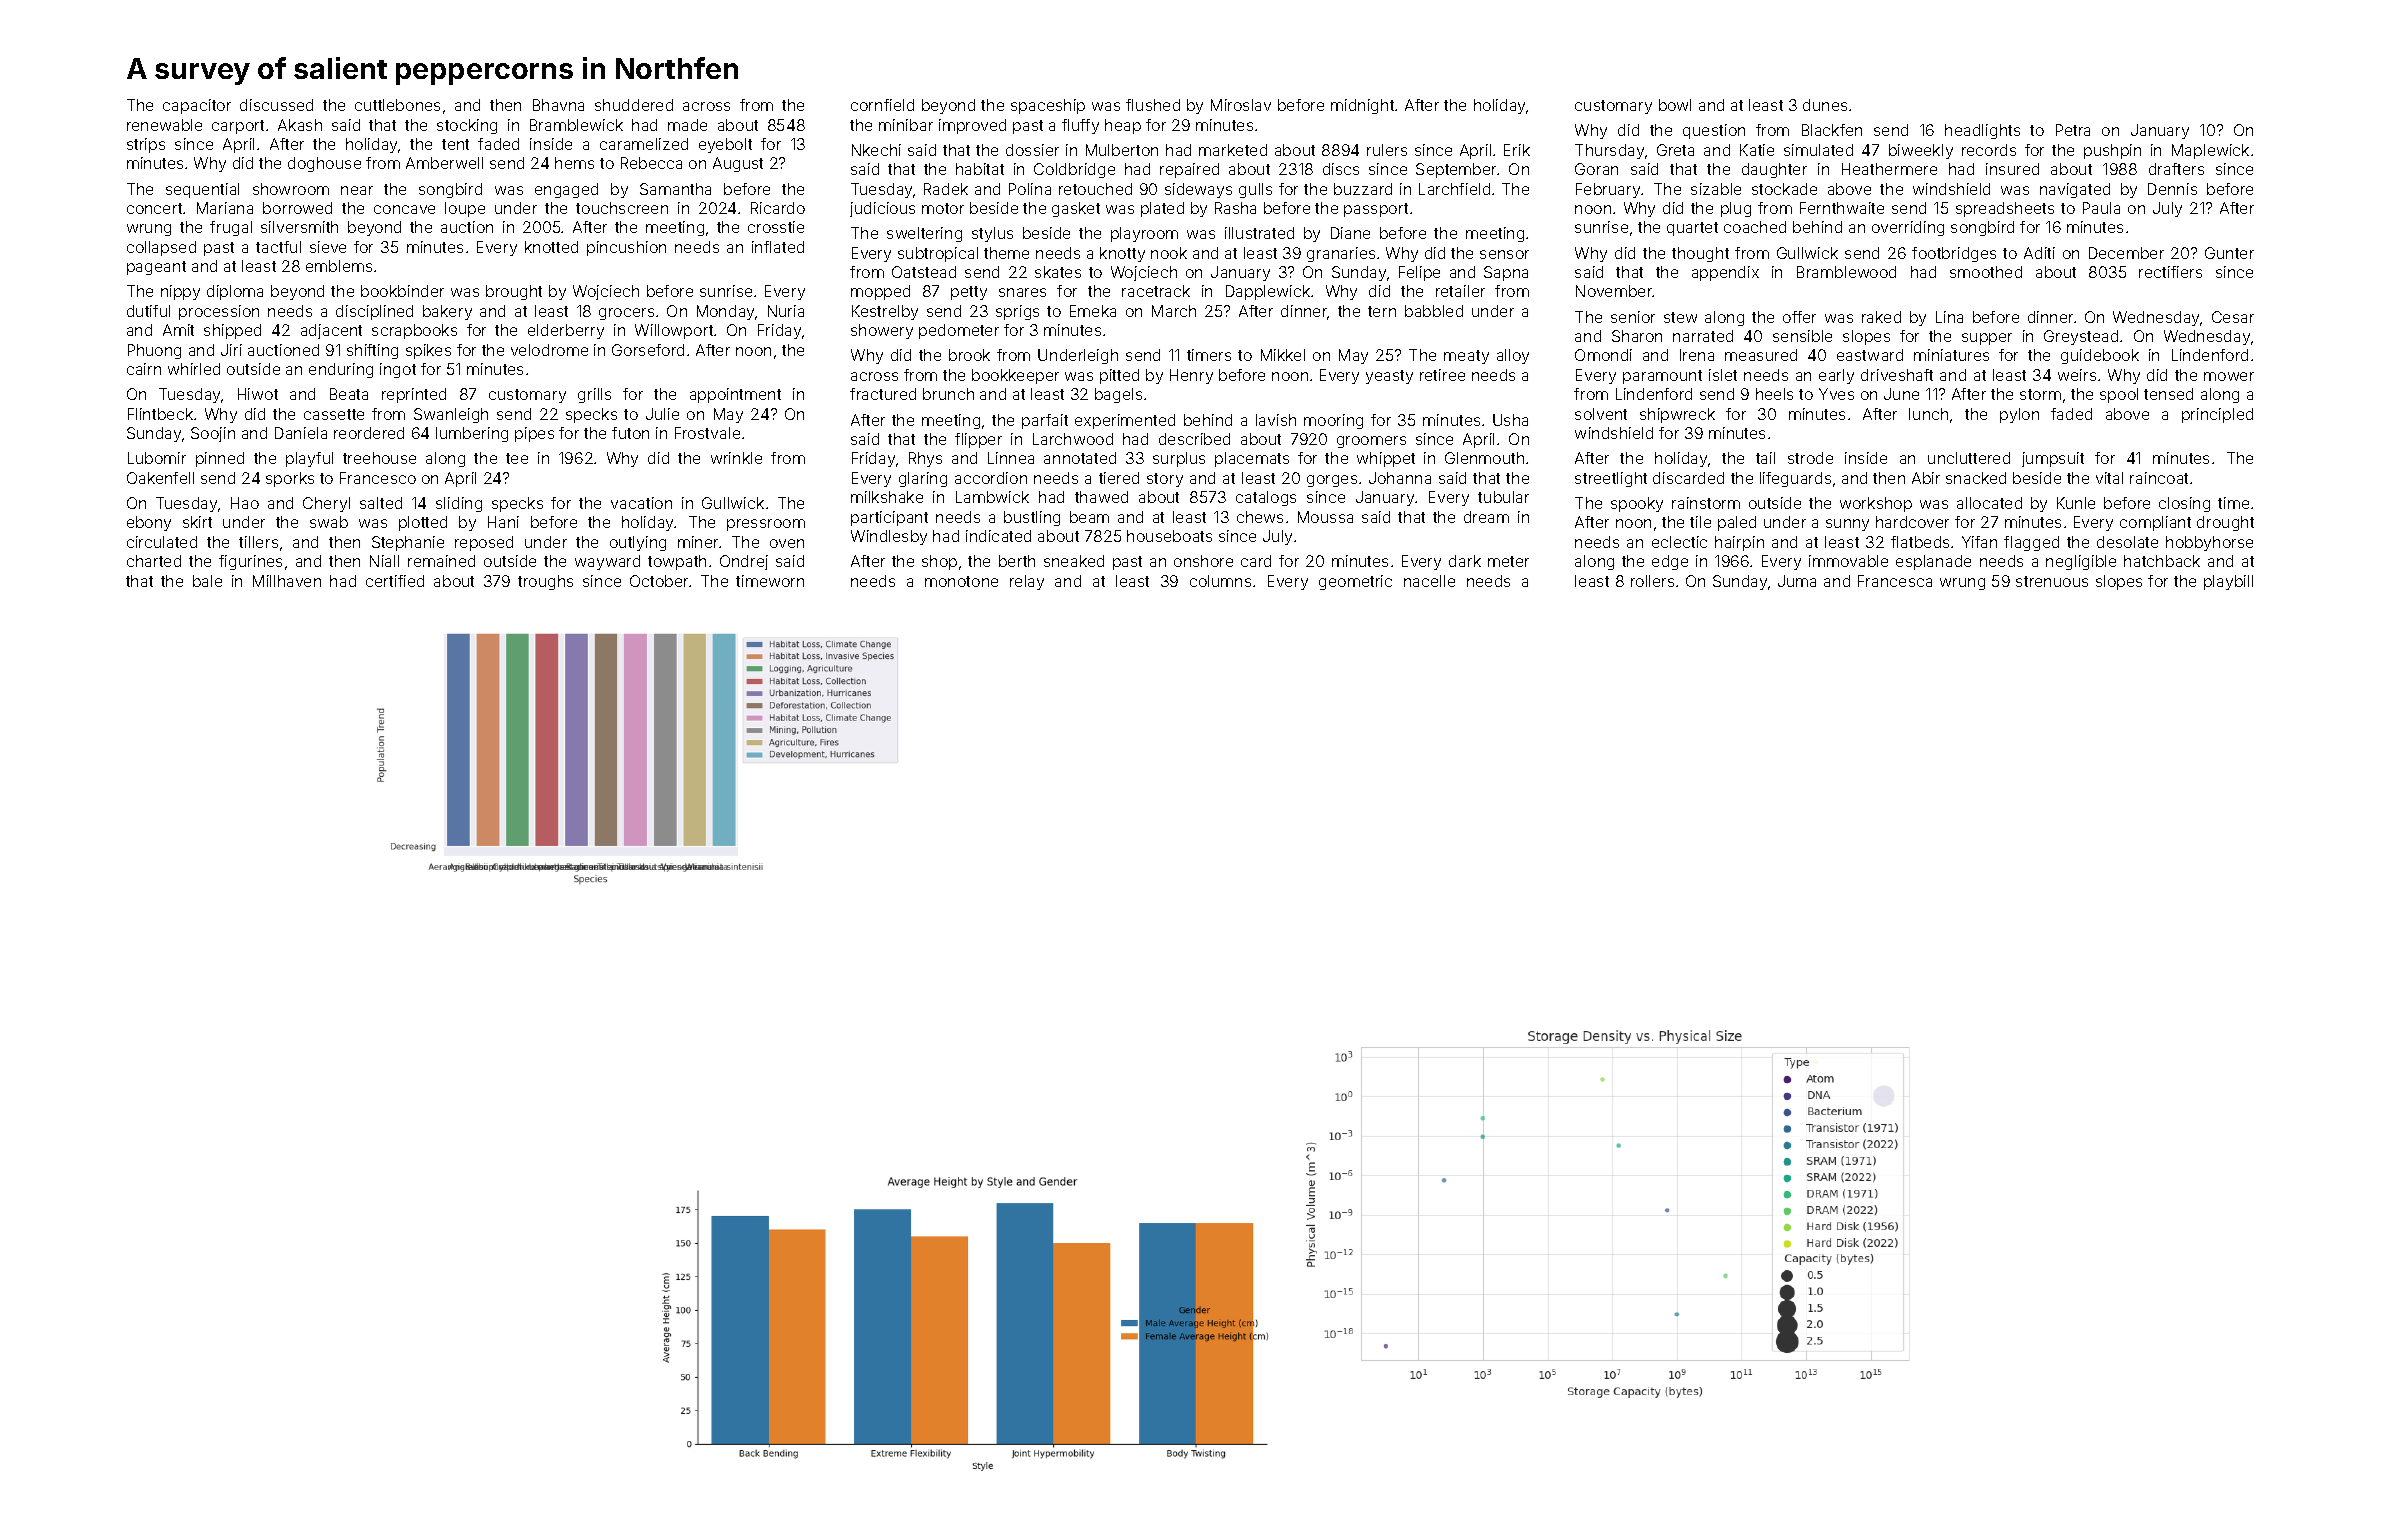 The height and width of the document is (1540, 2381). Describe the element at coordinates (1276, 420) in the document. I see `lavish` at that location.
